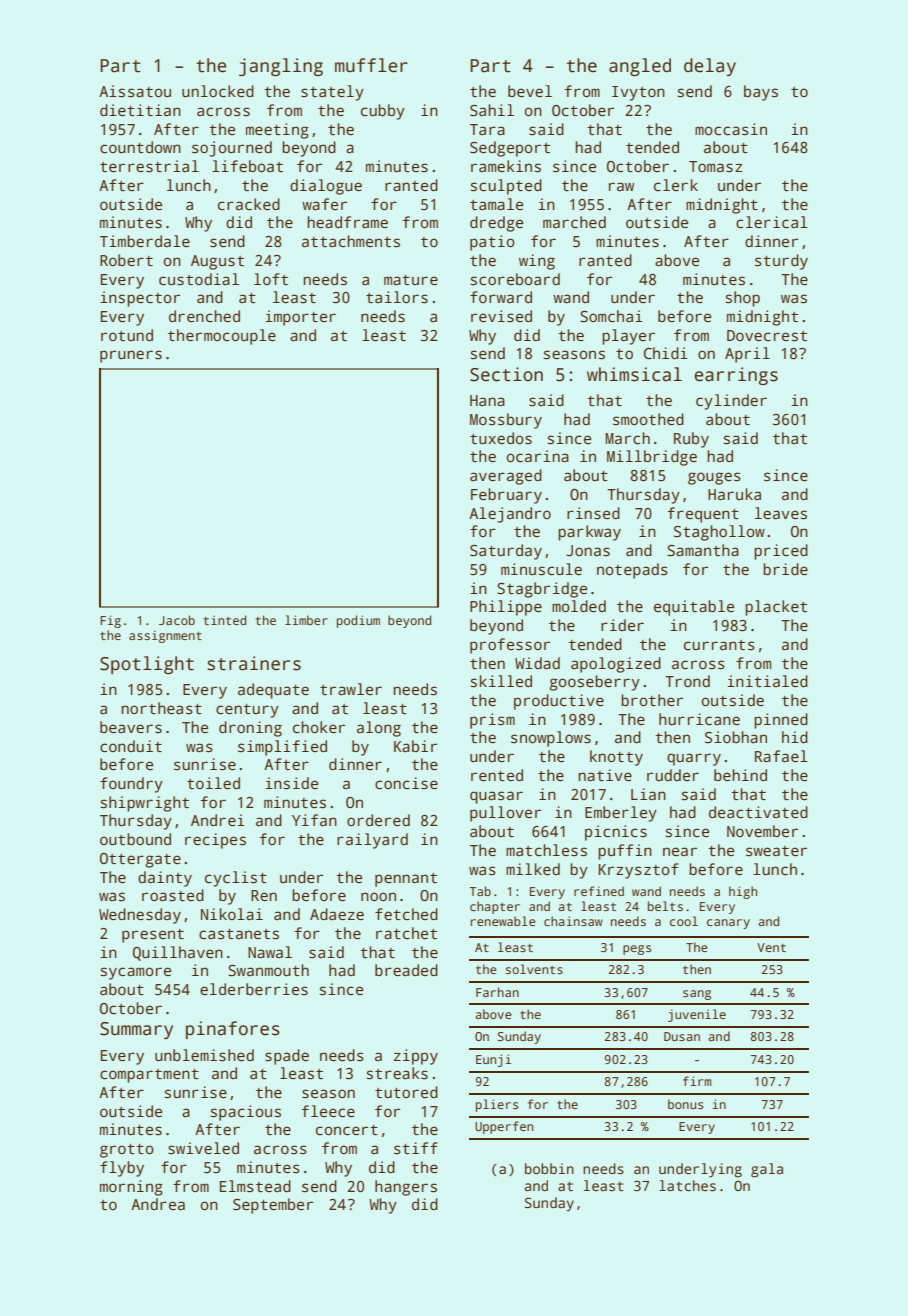 This page has height=1316, width=908. I want to click on Fig, so click(110, 621).
